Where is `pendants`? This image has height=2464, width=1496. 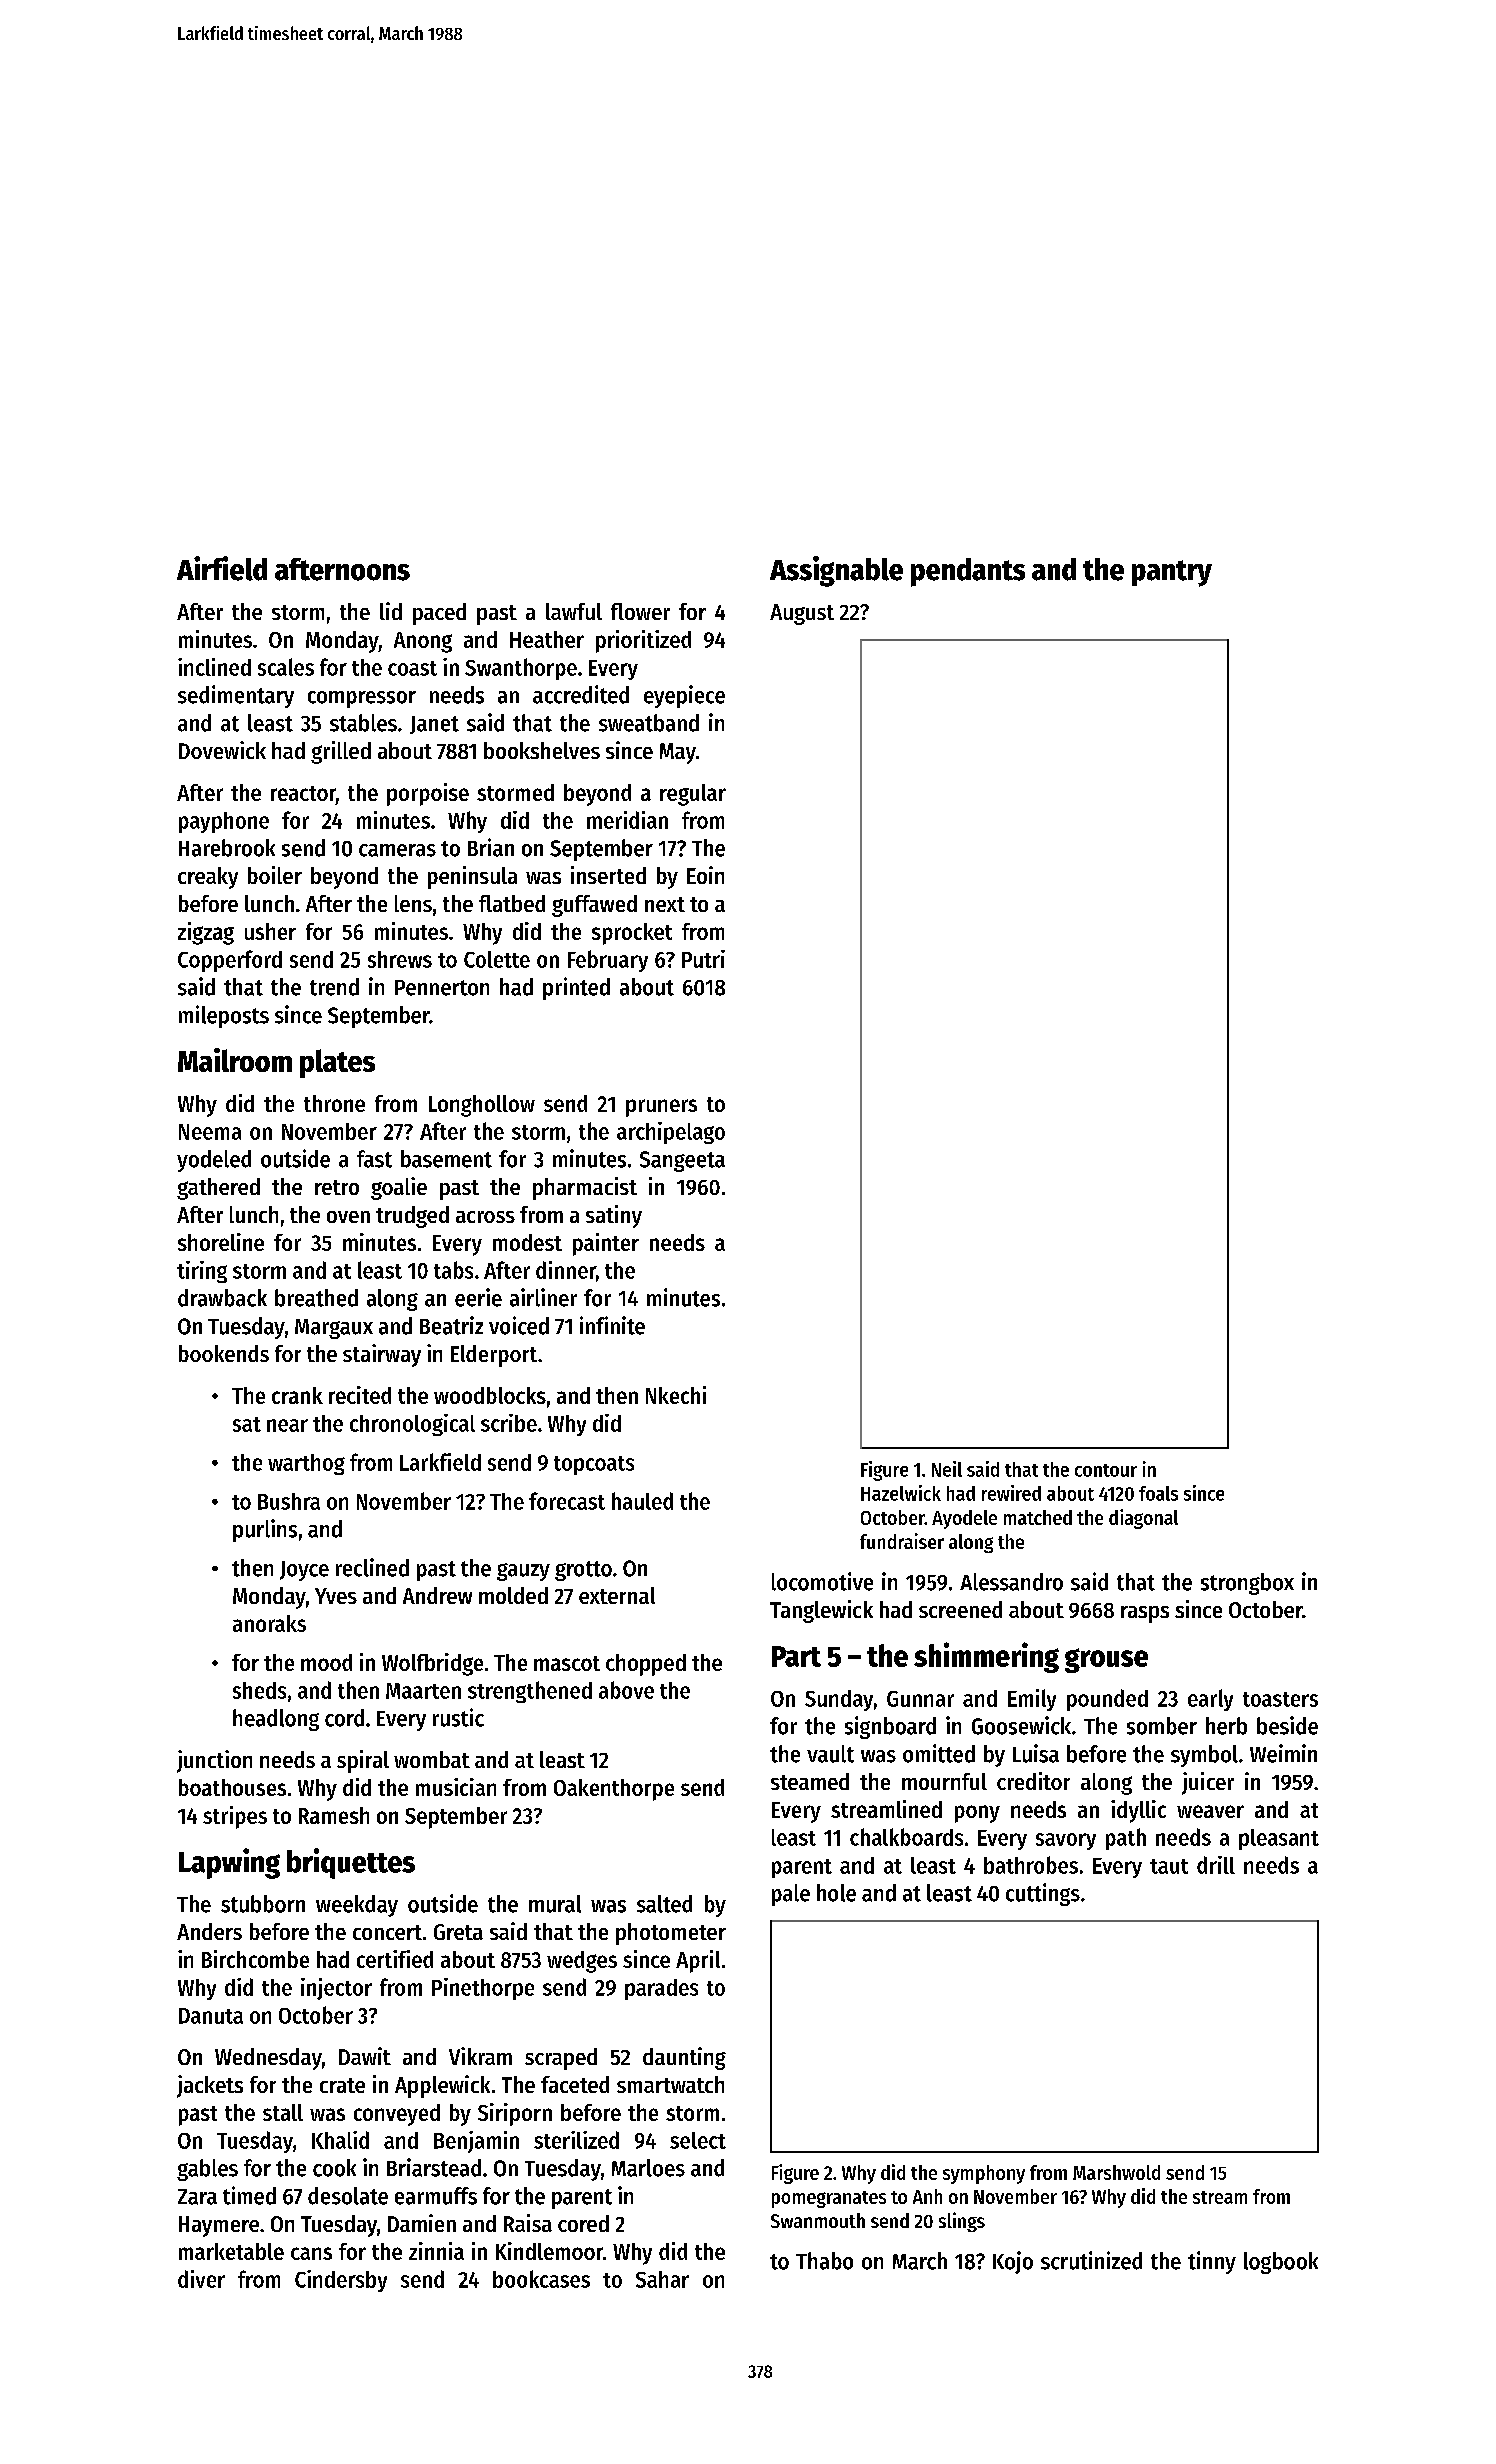 pendants is located at coordinates (968, 572).
